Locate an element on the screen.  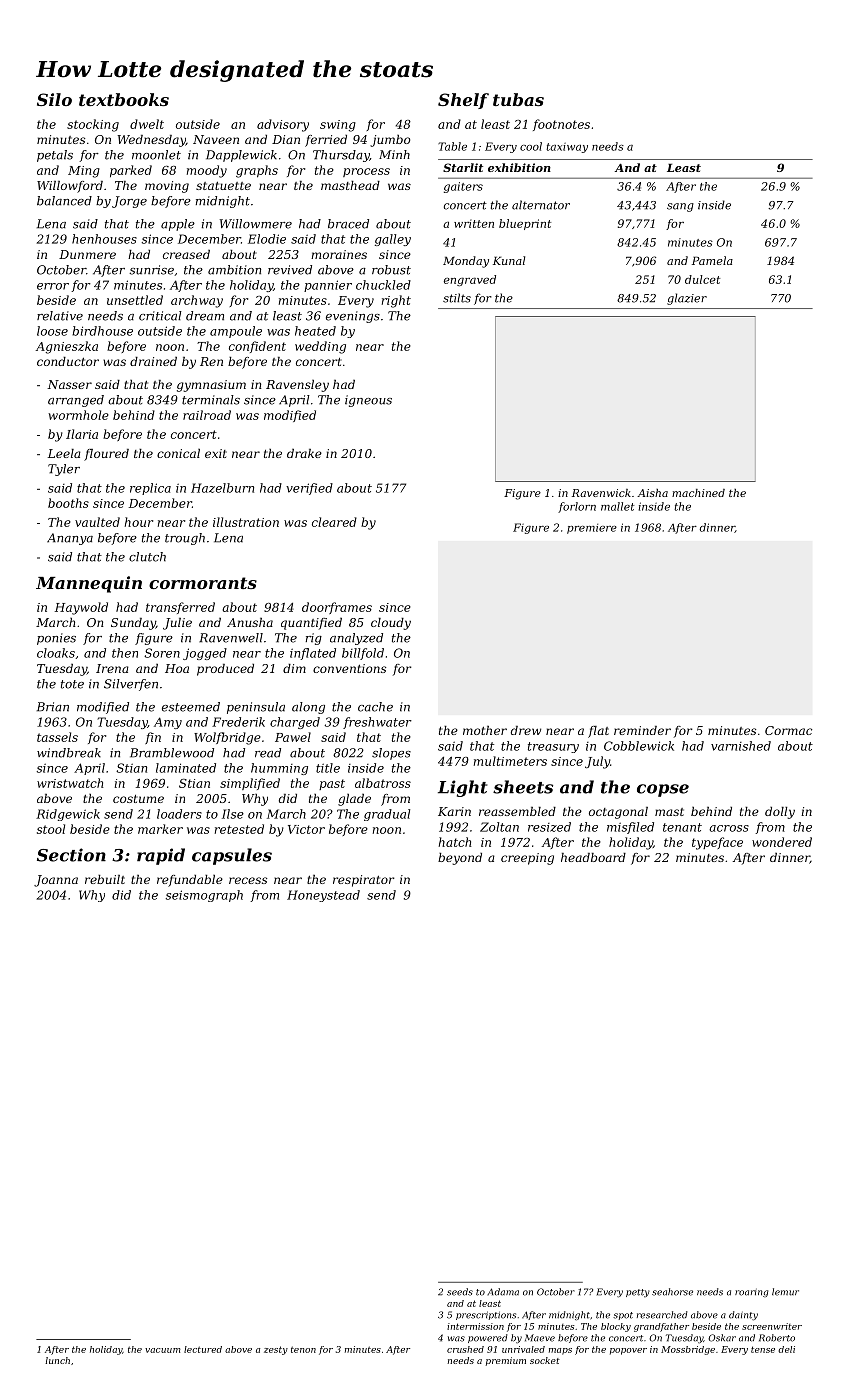
premium is located at coordinates (506, 1361).
